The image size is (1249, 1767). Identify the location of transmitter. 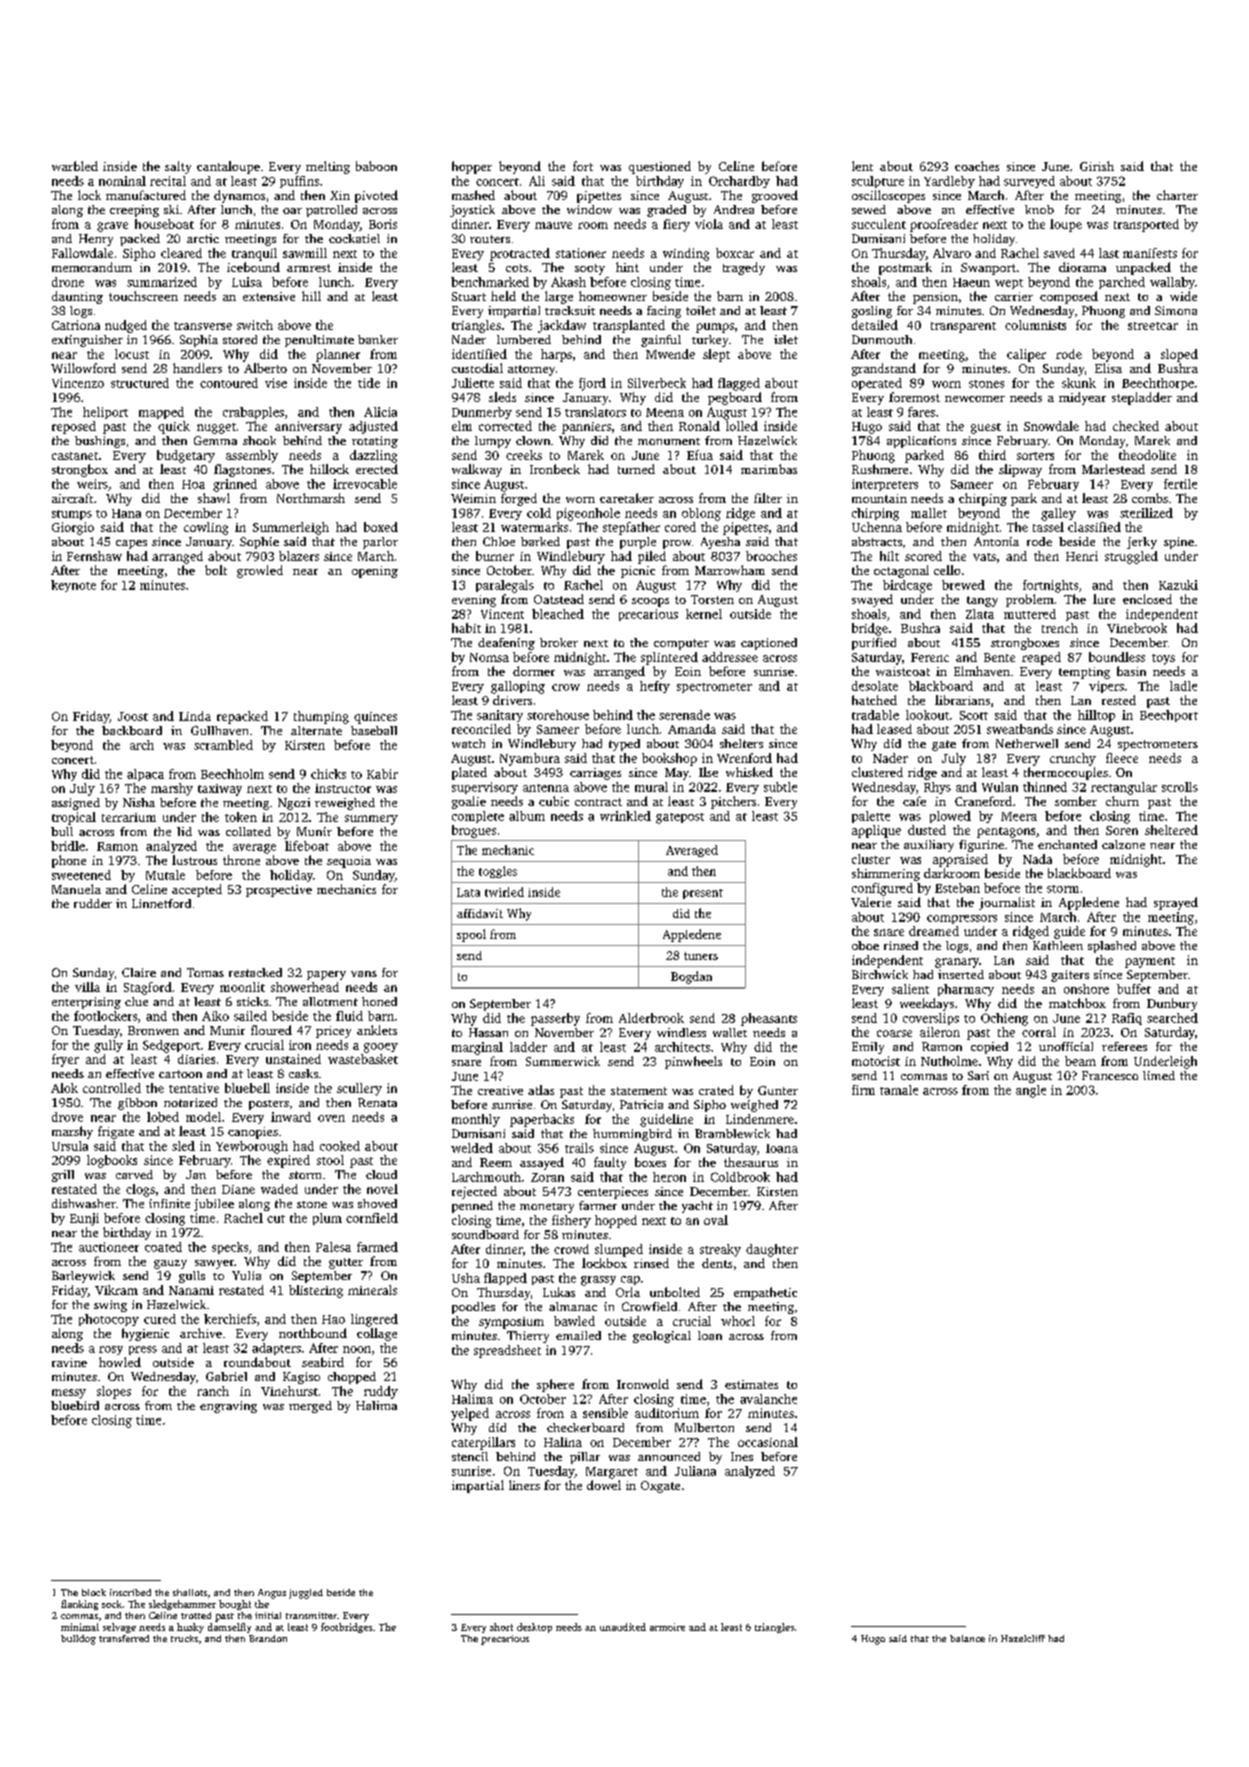
(311, 1615).
